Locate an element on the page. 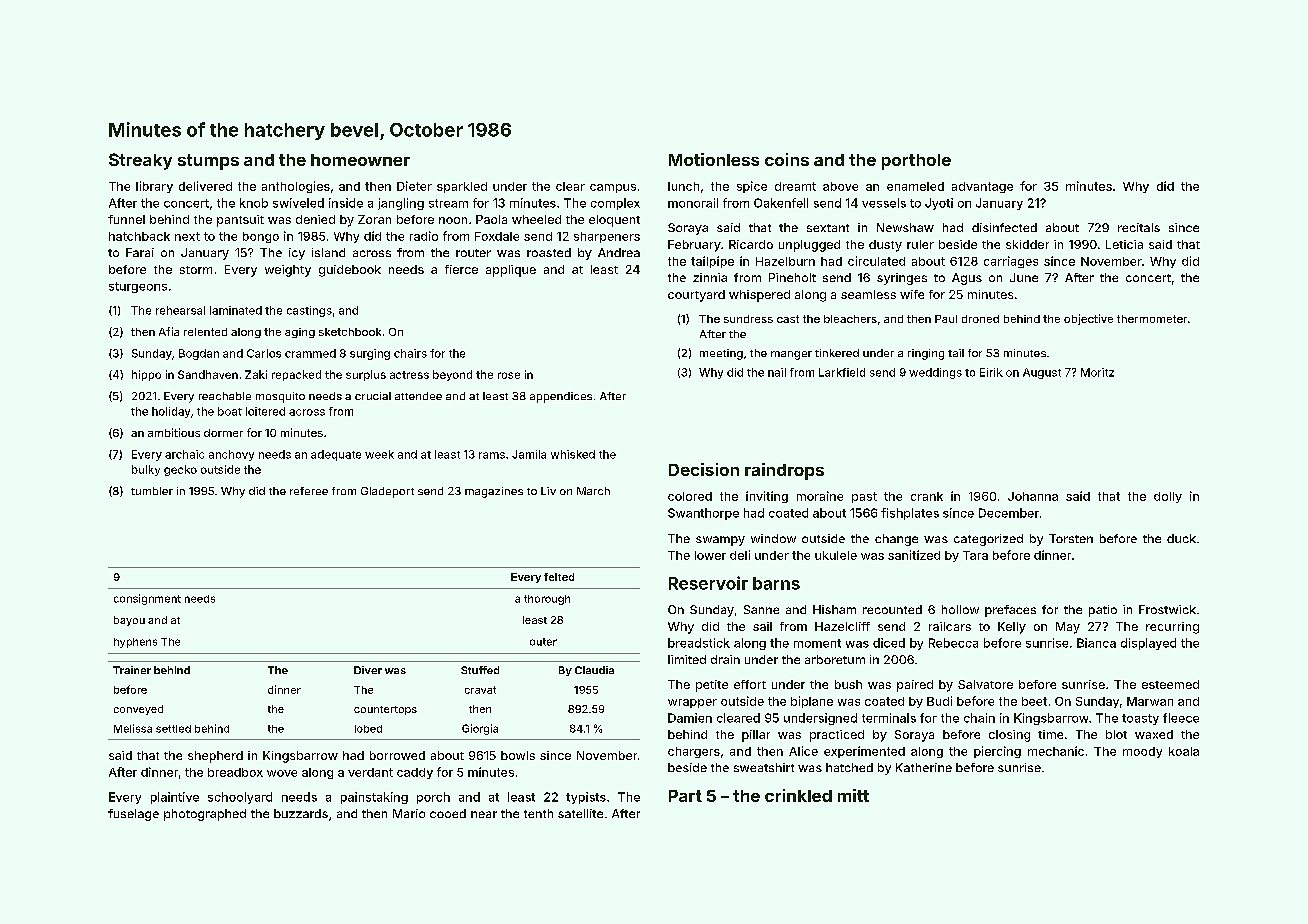 This image has width=1308, height=924. arboretum is located at coordinates (835, 659).
